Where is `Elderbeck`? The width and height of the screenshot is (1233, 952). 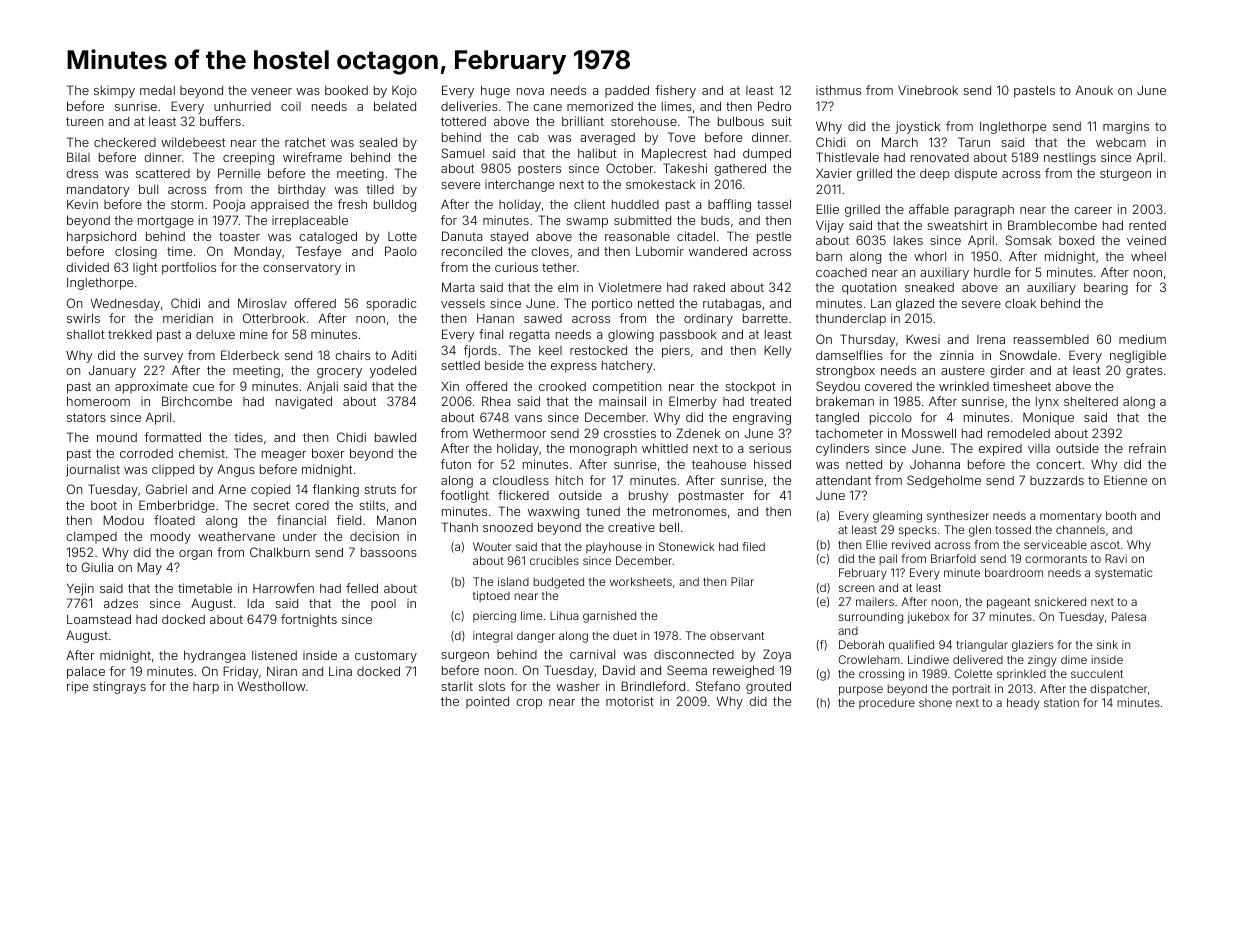 Elderbeck is located at coordinates (250, 355).
